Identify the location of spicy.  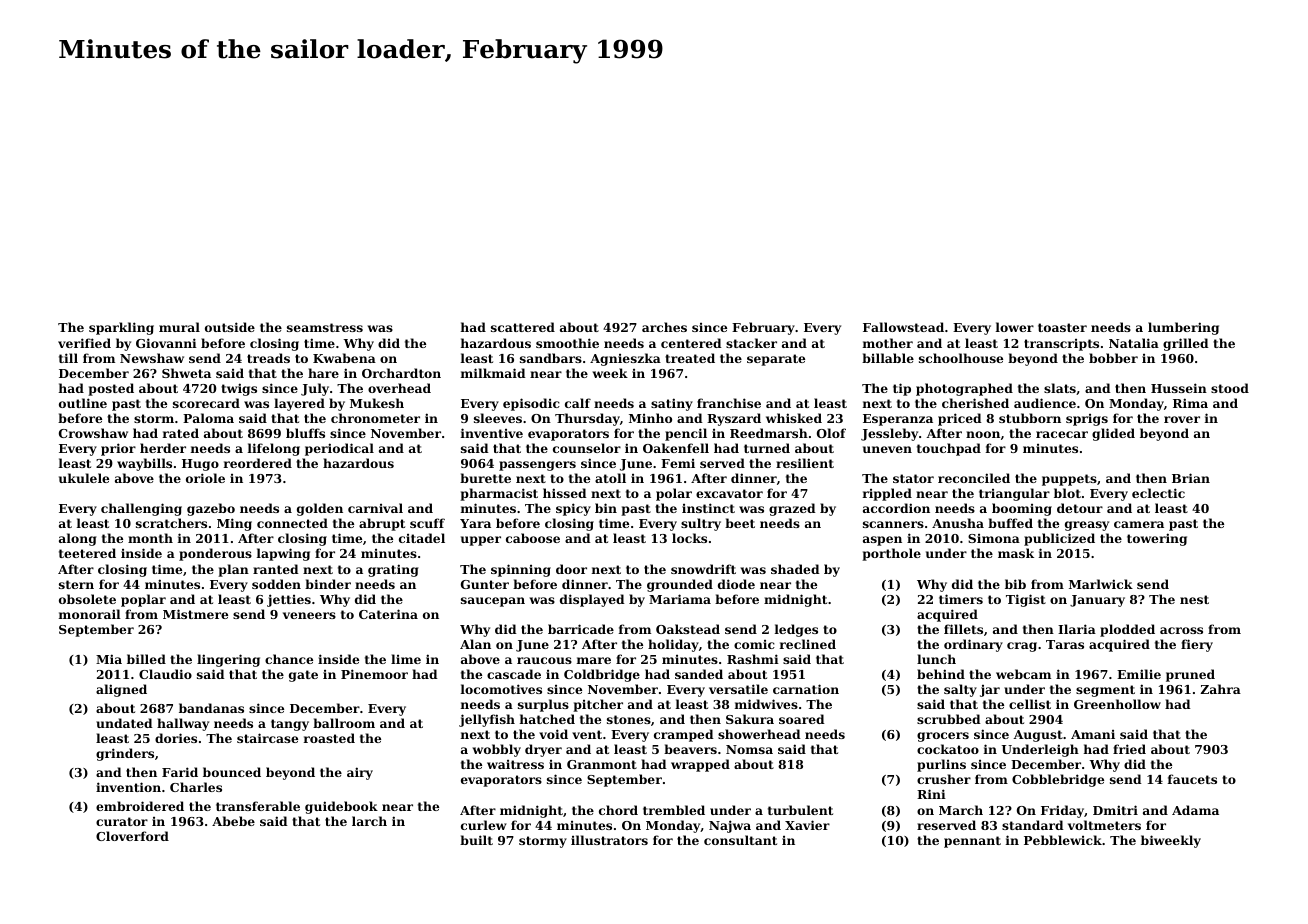
(573, 509).
